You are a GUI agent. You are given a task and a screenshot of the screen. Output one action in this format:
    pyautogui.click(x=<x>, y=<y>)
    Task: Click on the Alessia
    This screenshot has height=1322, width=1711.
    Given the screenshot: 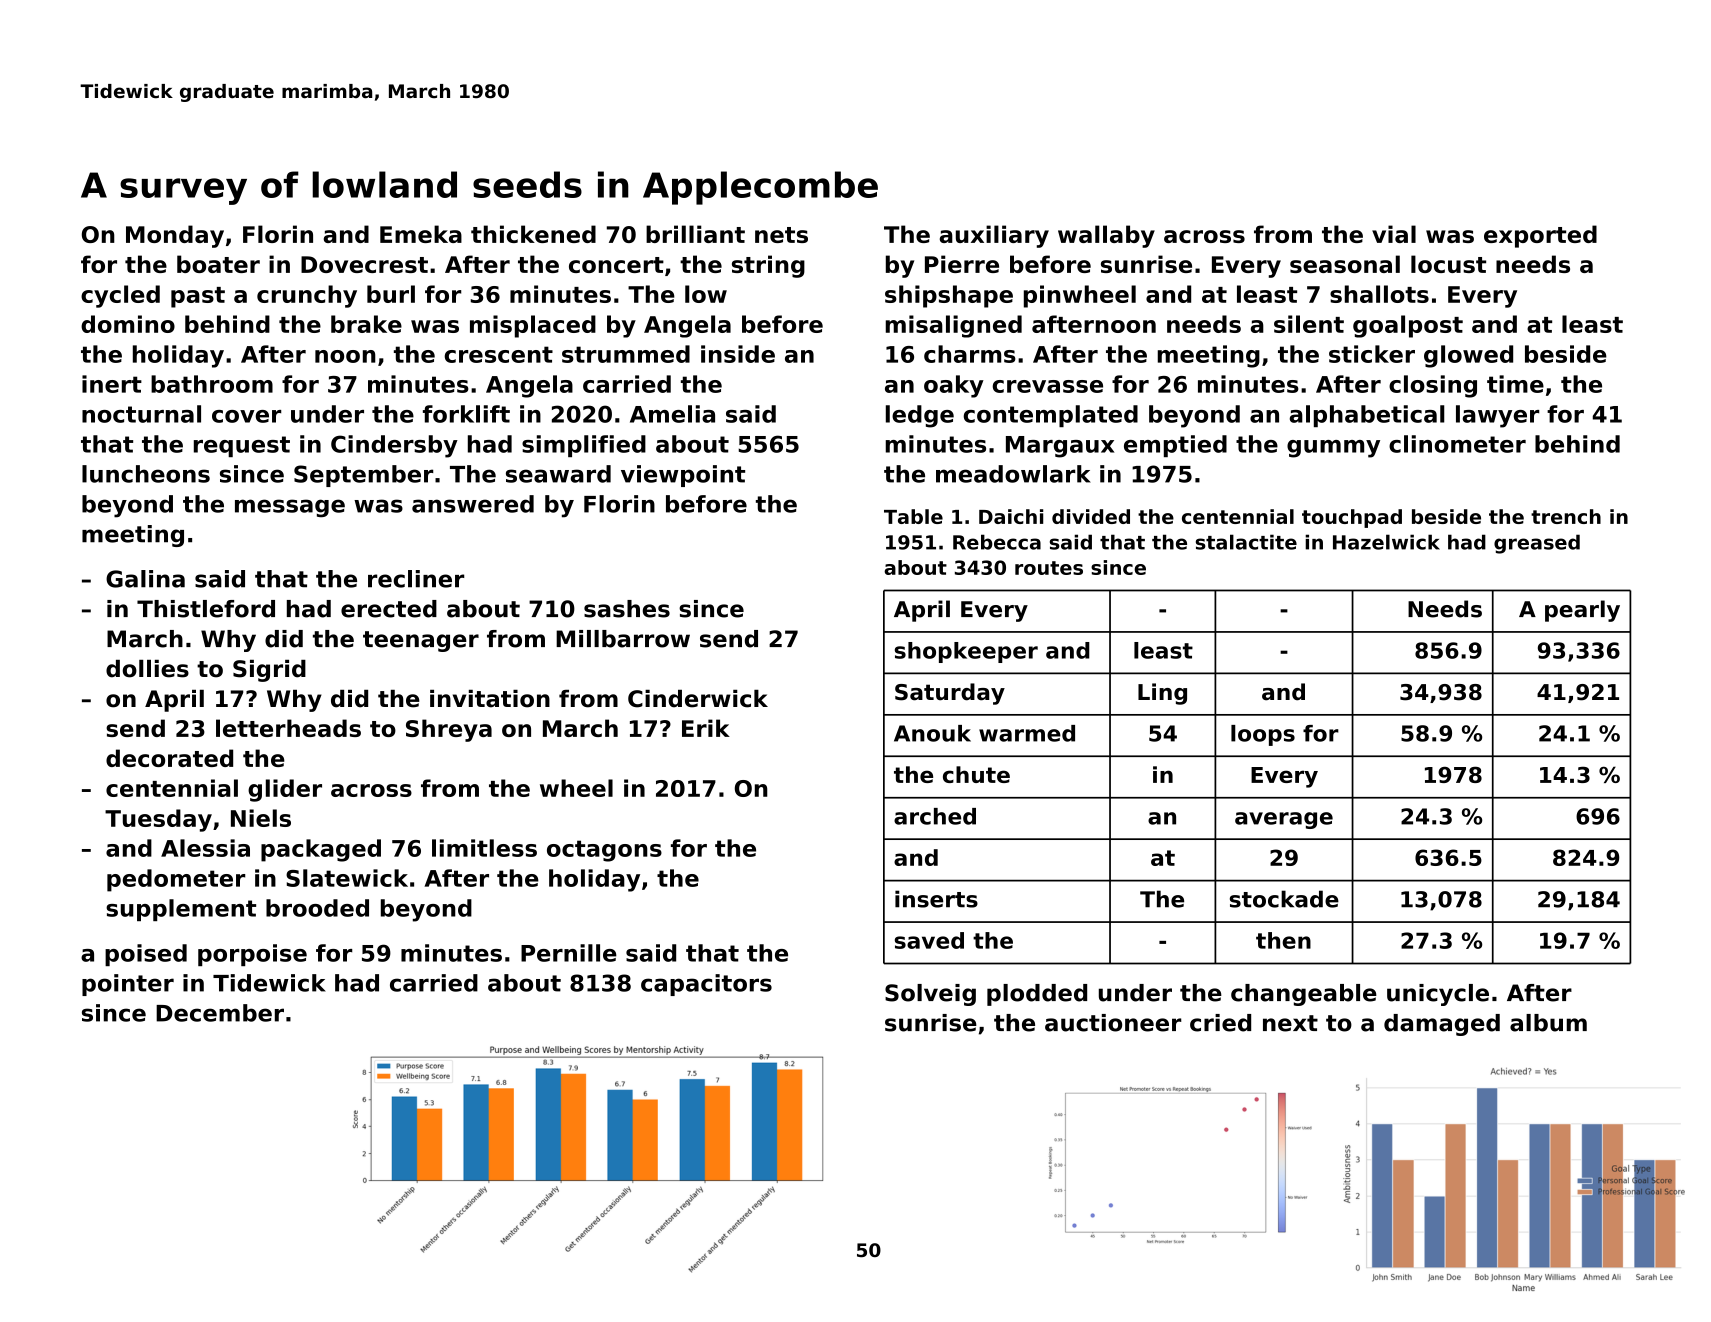 What is the action you would take?
    pyautogui.click(x=205, y=848)
